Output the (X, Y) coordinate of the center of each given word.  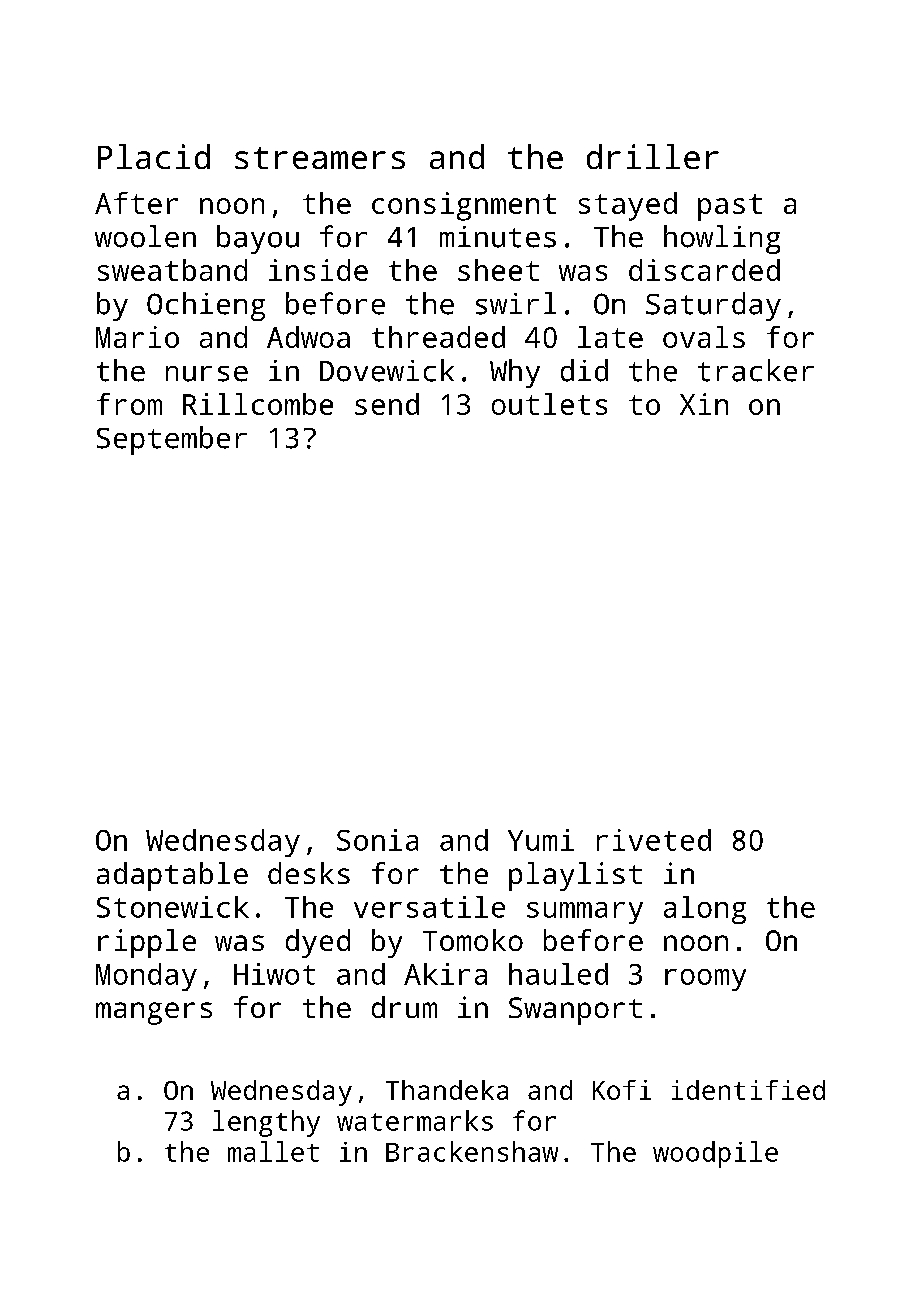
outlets (549, 404)
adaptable (172, 876)
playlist (575, 876)
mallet (273, 1151)
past (730, 207)
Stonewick (173, 907)
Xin (704, 404)
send (387, 404)
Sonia (377, 840)
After (136, 203)
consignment (464, 206)
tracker (756, 370)
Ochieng (206, 306)
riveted (654, 840)
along (705, 910)
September (172, 440)
